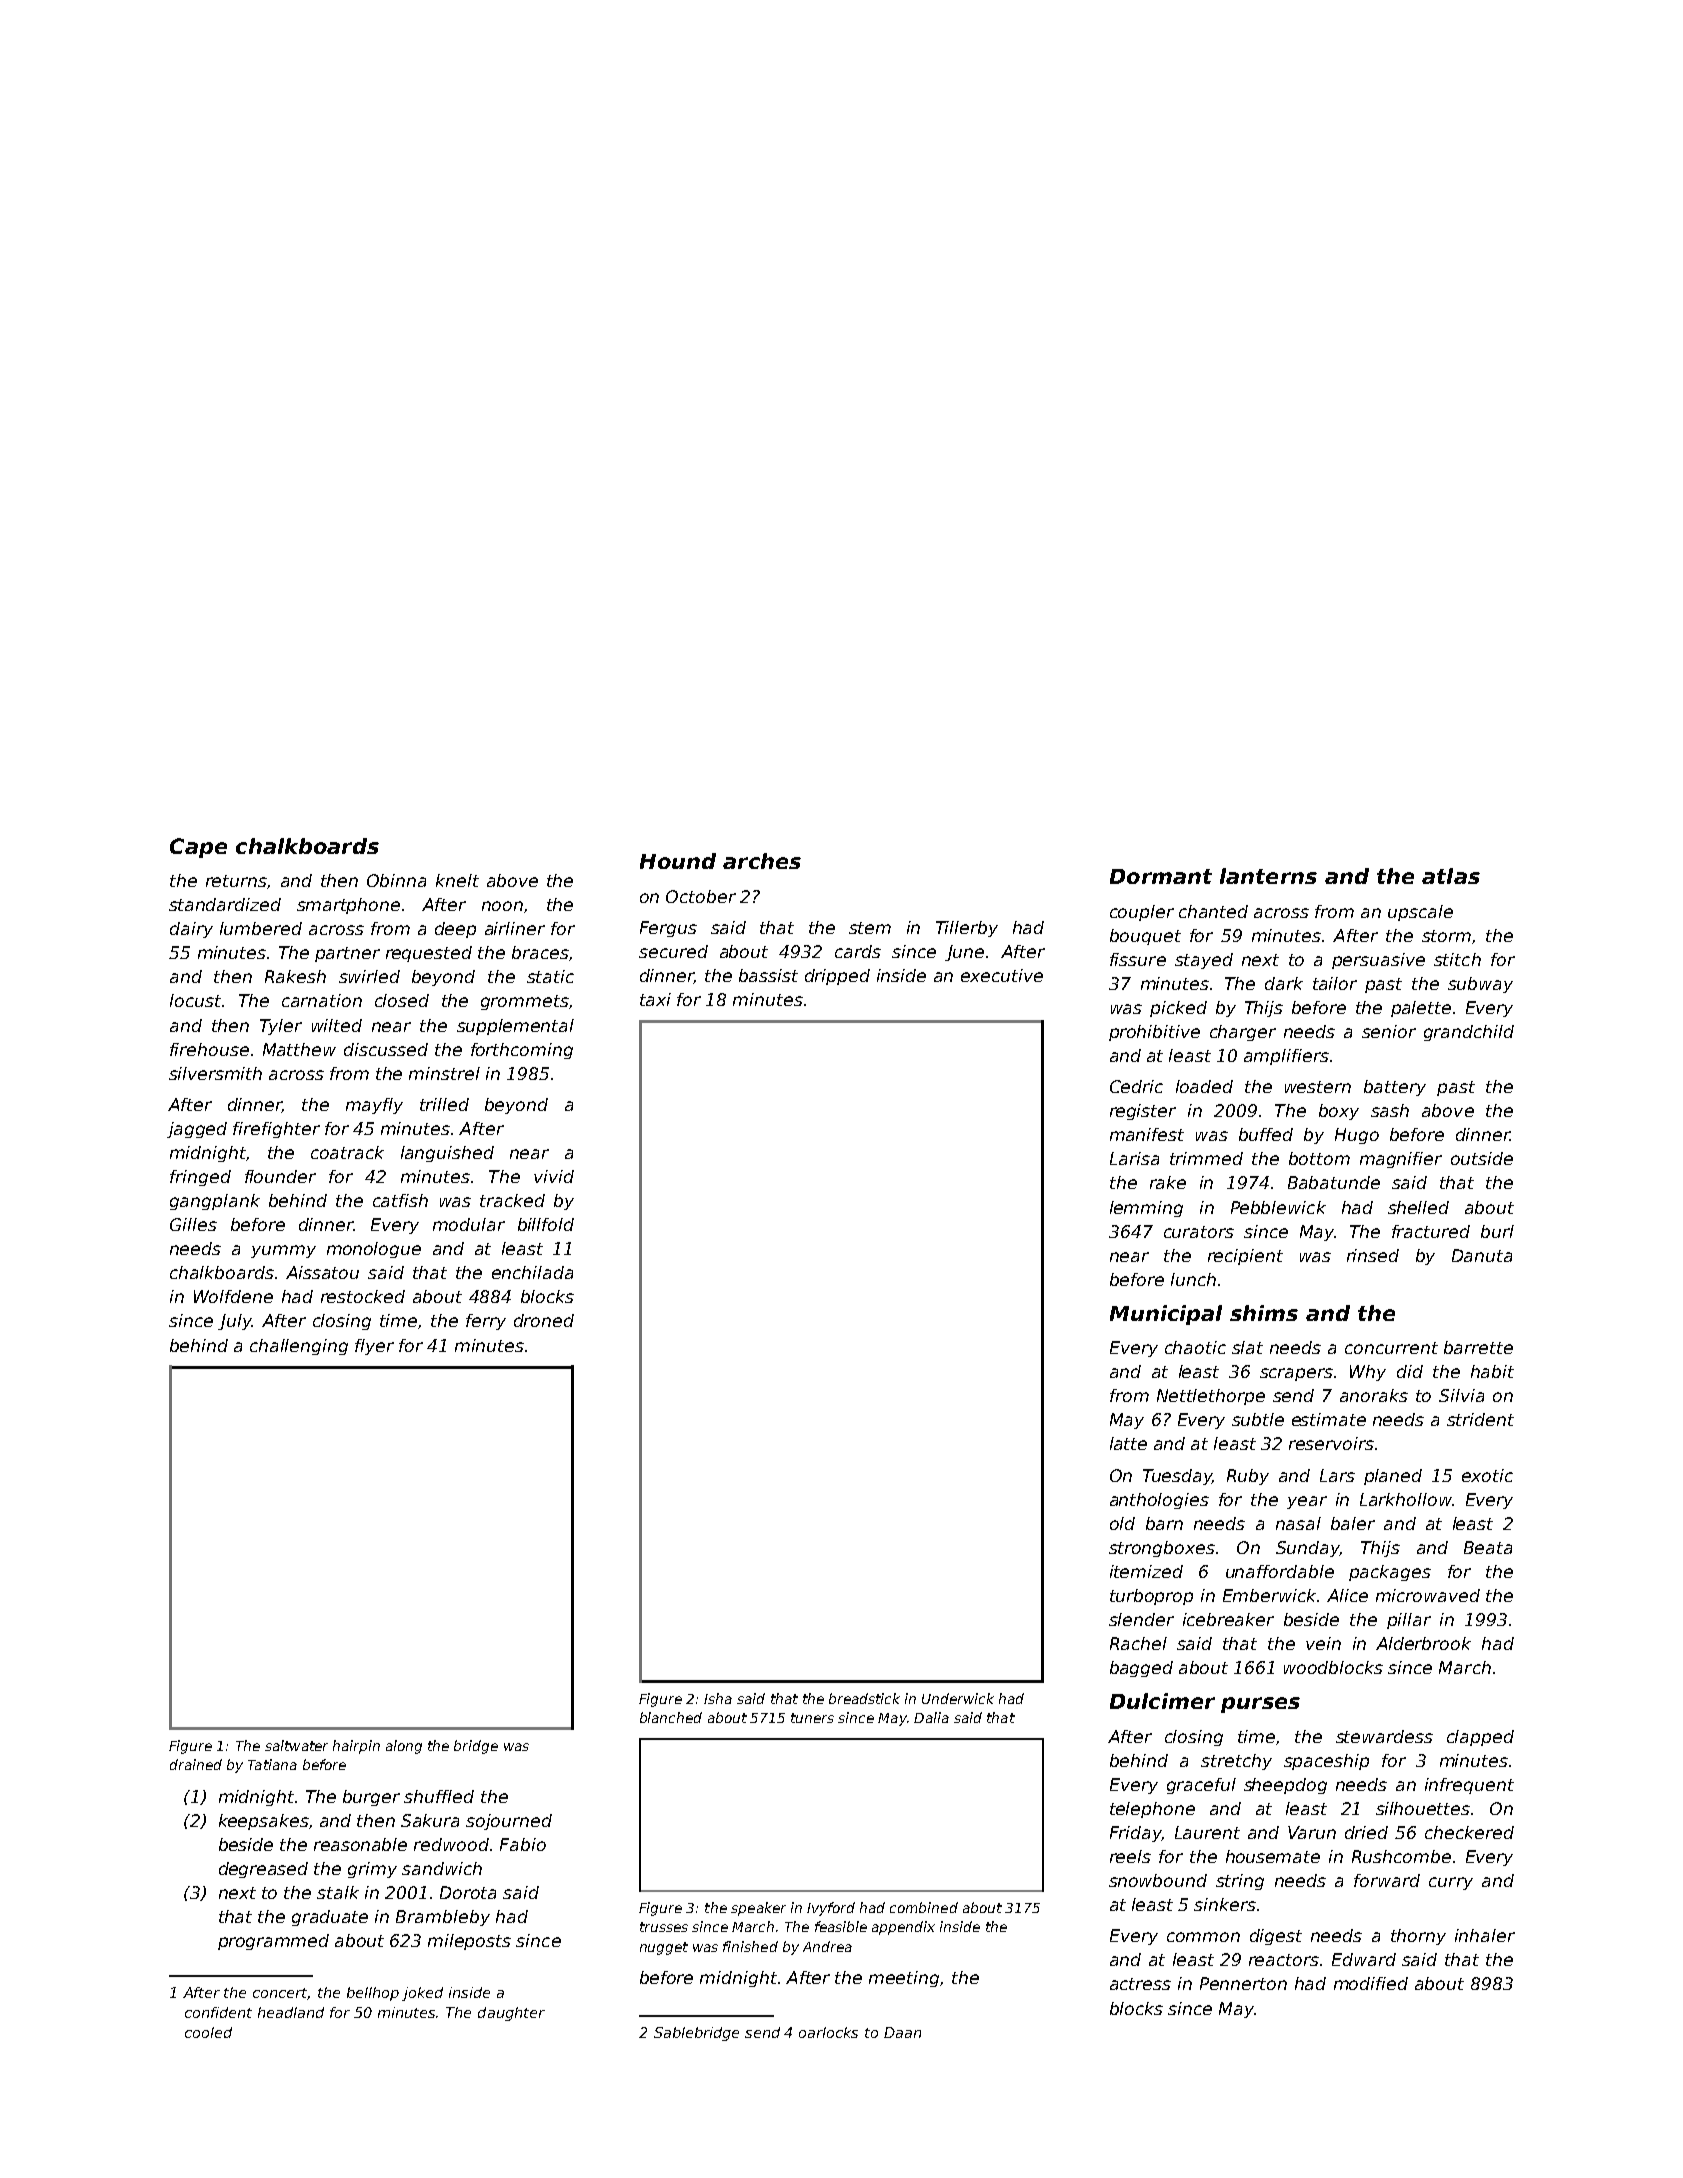 Image resolution: width=1683 pixels, height=2178 pixels. I want to click on lemming, so click(1146, 1209).
